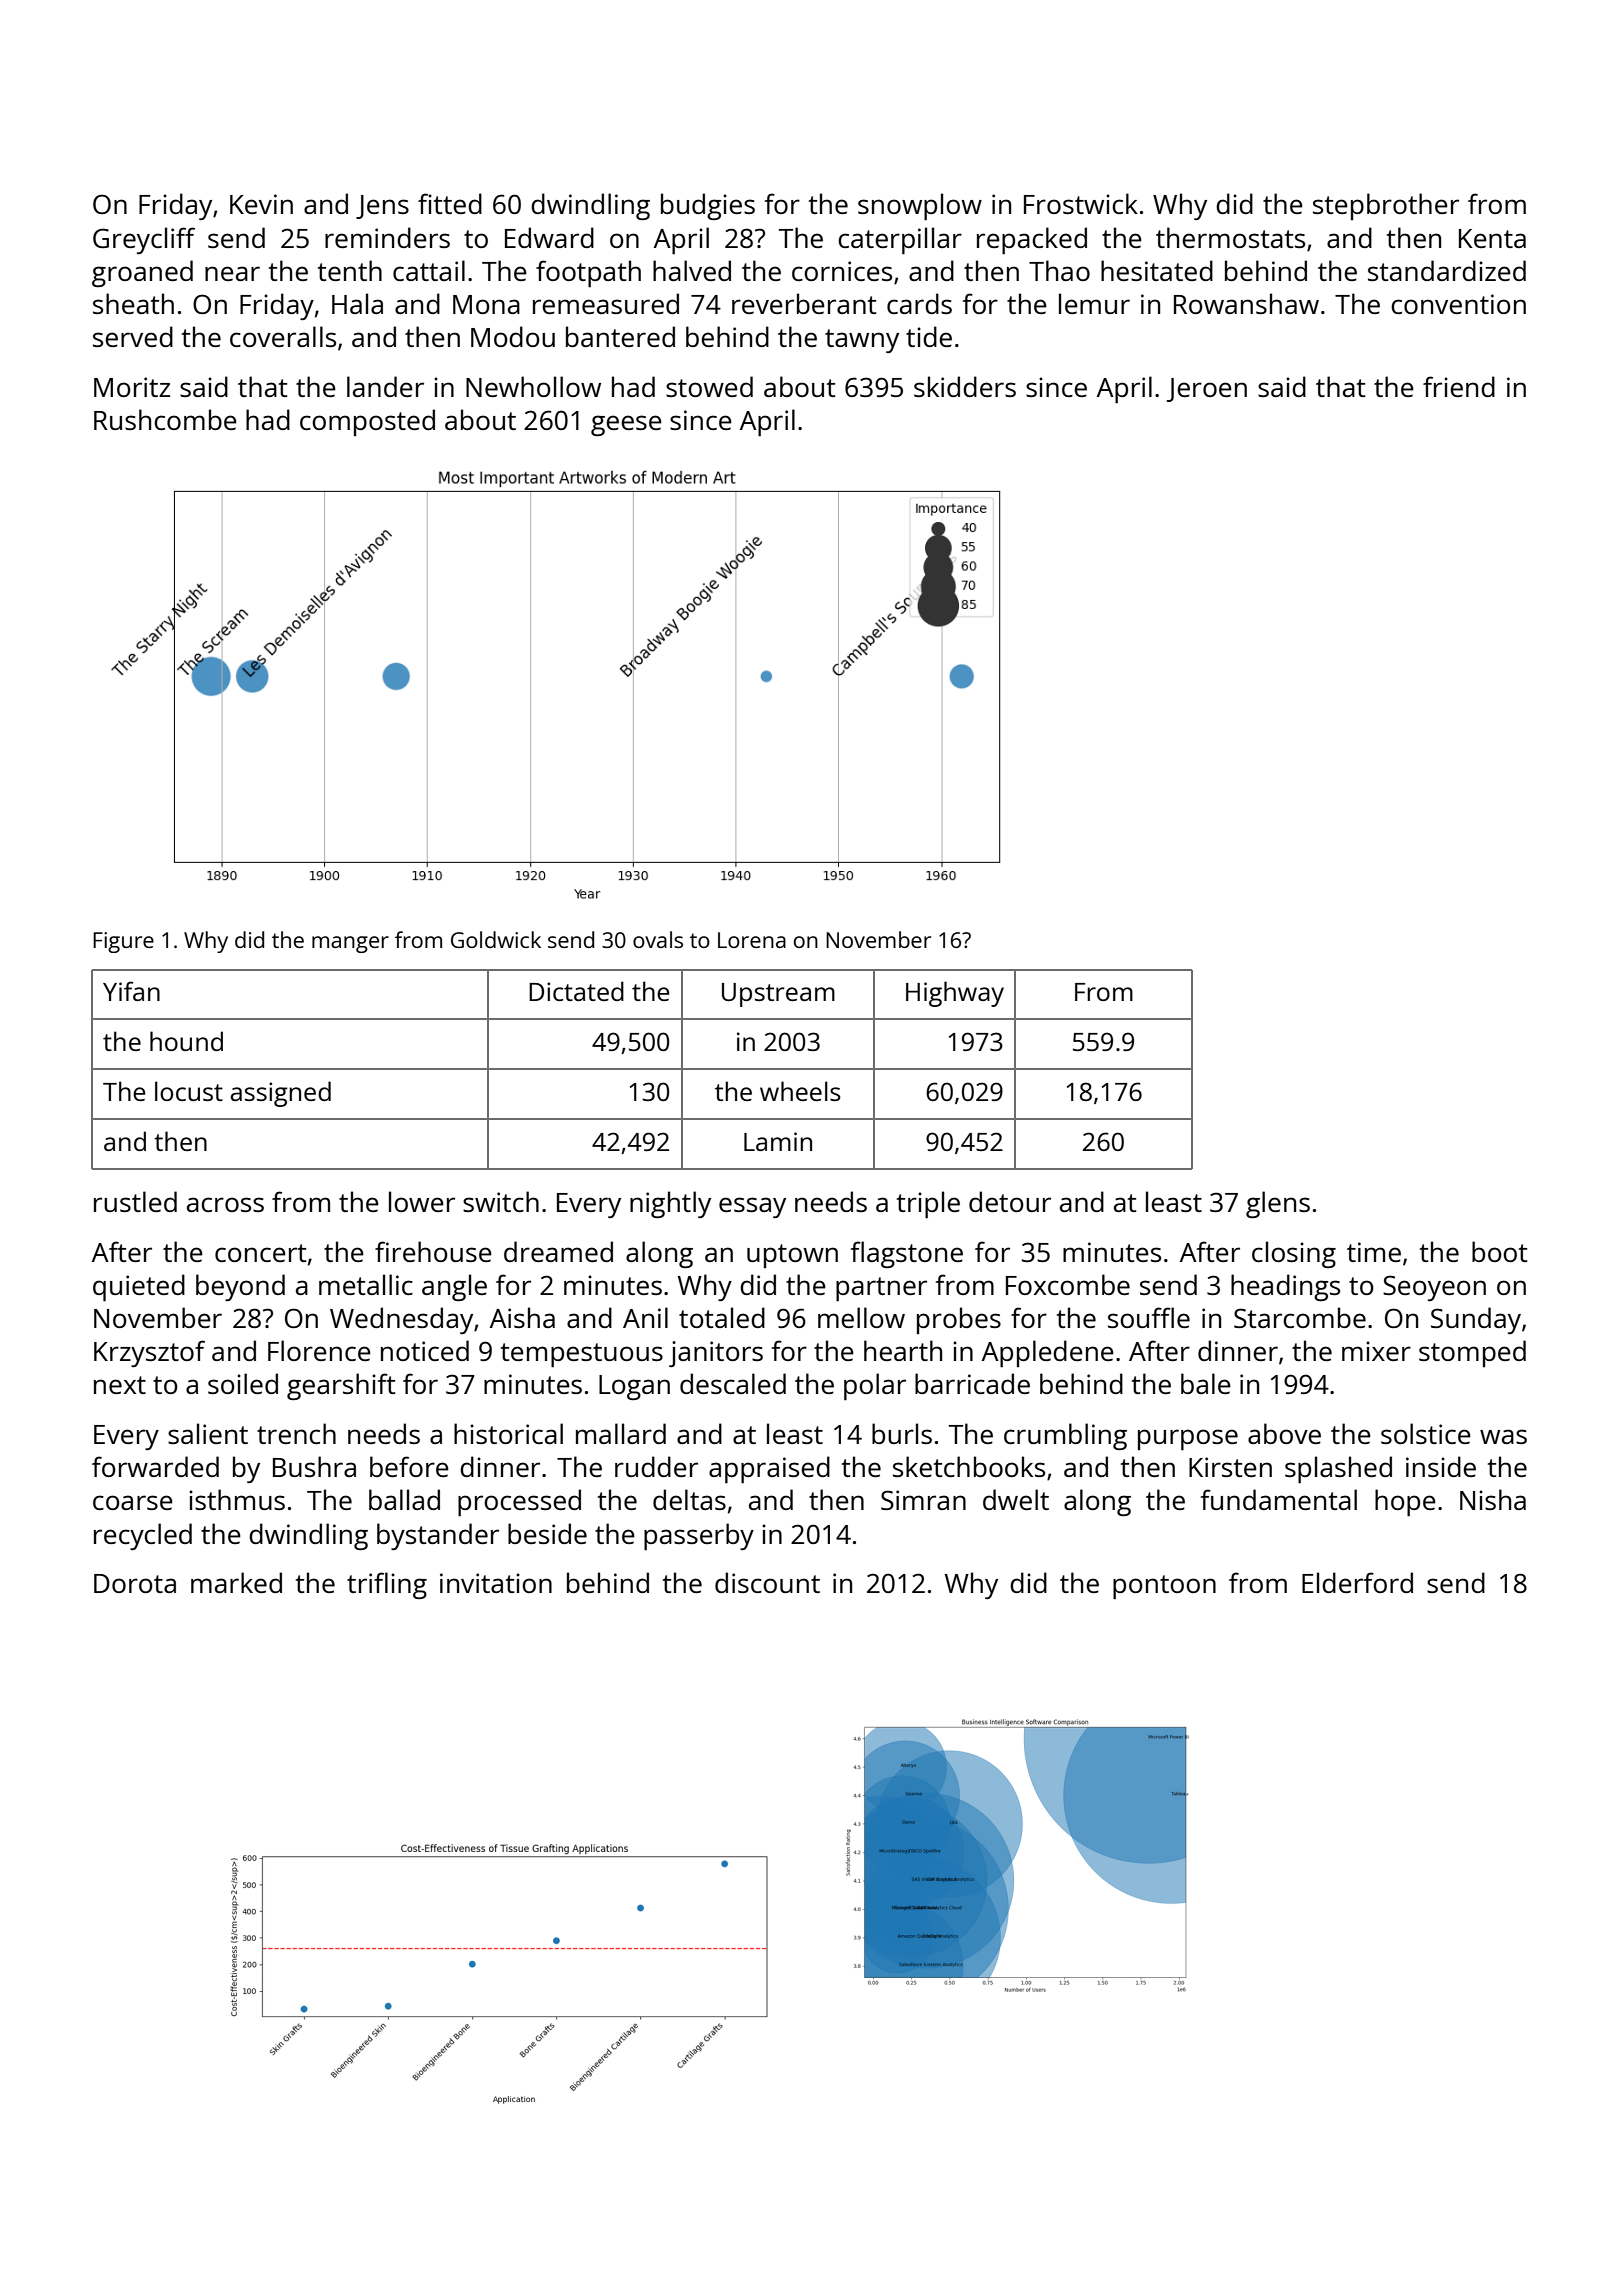  Describe the element at coordinates (149, 1353) in the page. I see `Krzysztof` at that location.
